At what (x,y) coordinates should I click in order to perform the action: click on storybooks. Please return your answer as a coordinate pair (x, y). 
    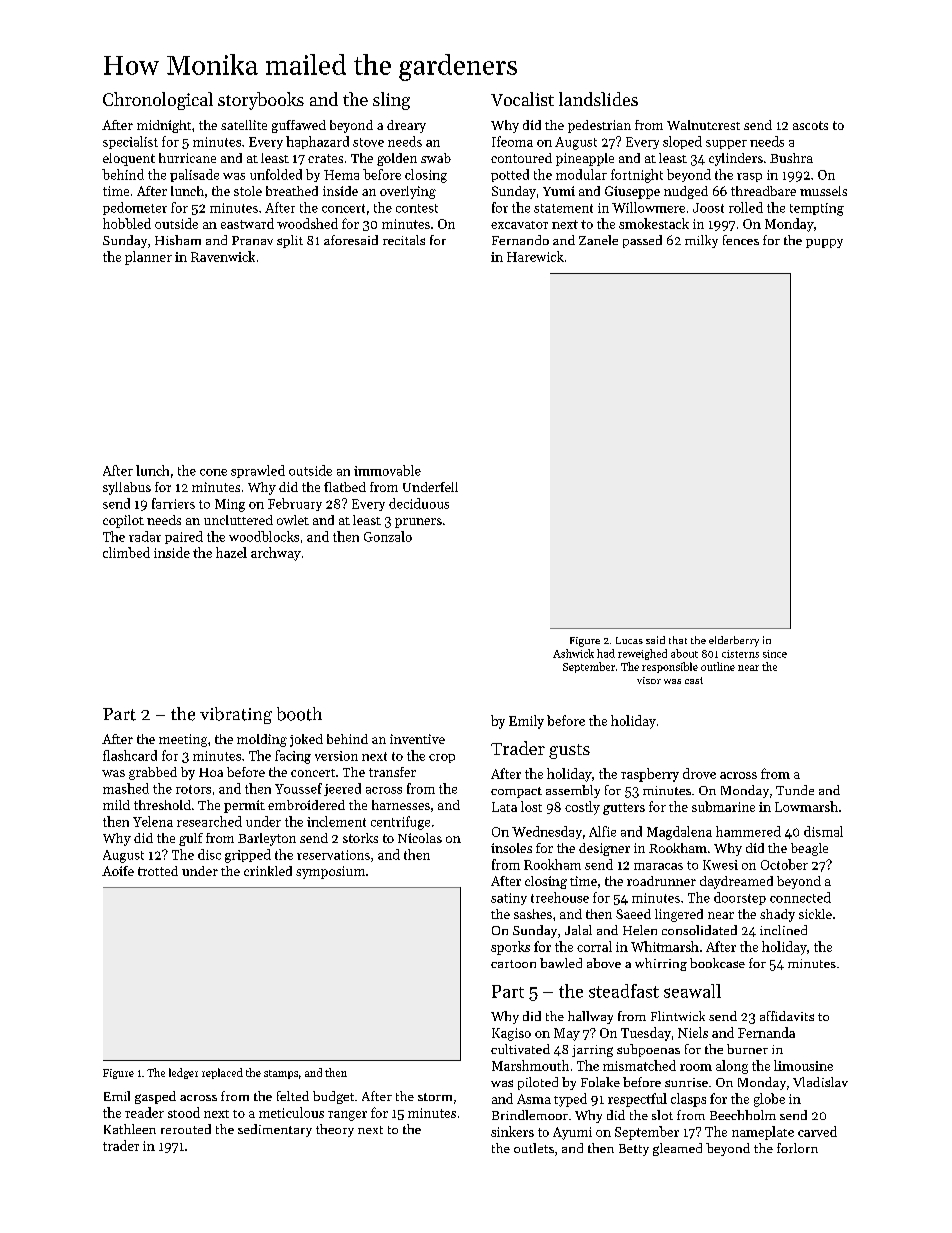
    Looking at the image, I should click on (261, 101).
